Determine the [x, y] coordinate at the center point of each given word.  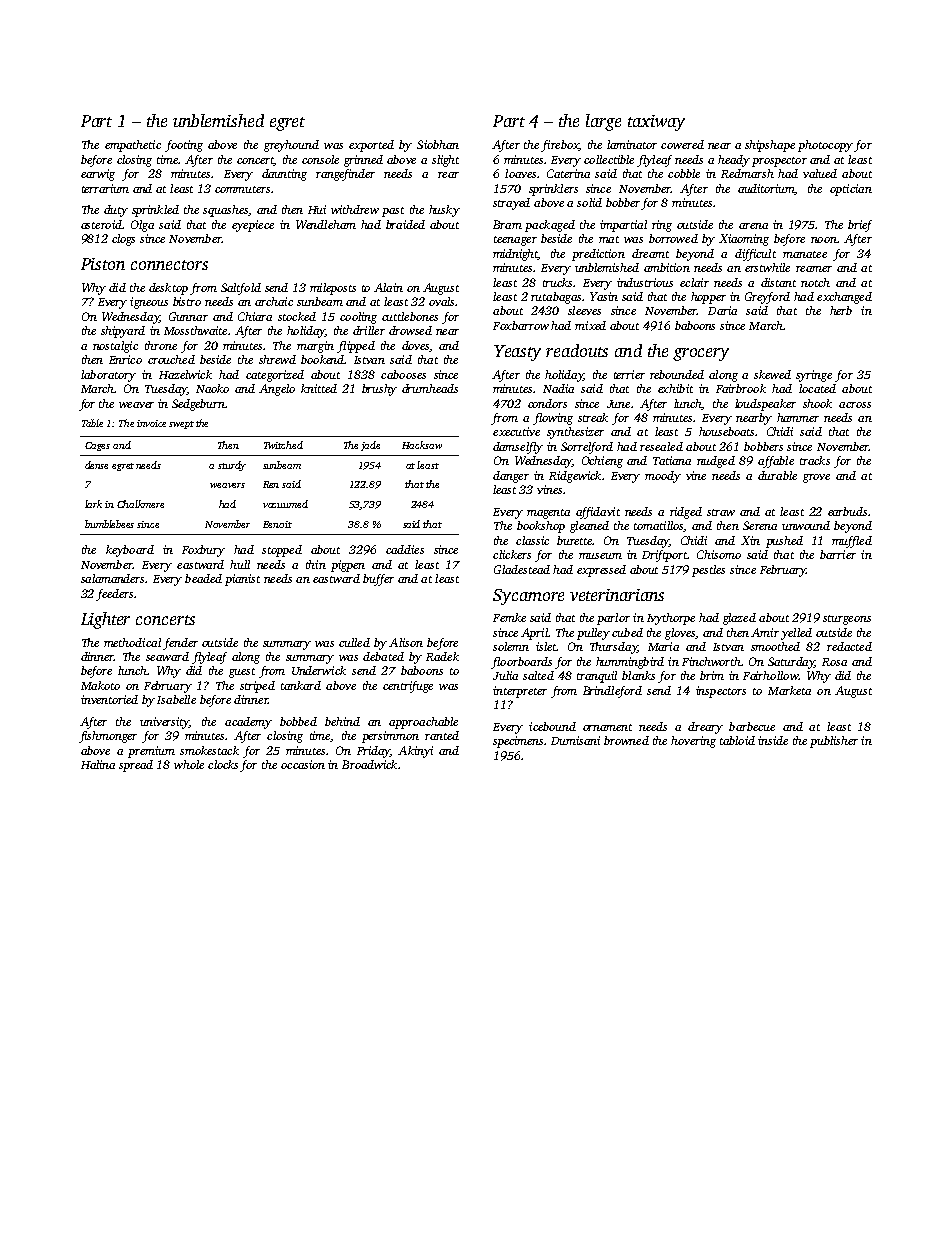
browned [626, 740]
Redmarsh [747, 173]
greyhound [291, 146]
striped [257, 687]
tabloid [737, 740]
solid [589, 202]
